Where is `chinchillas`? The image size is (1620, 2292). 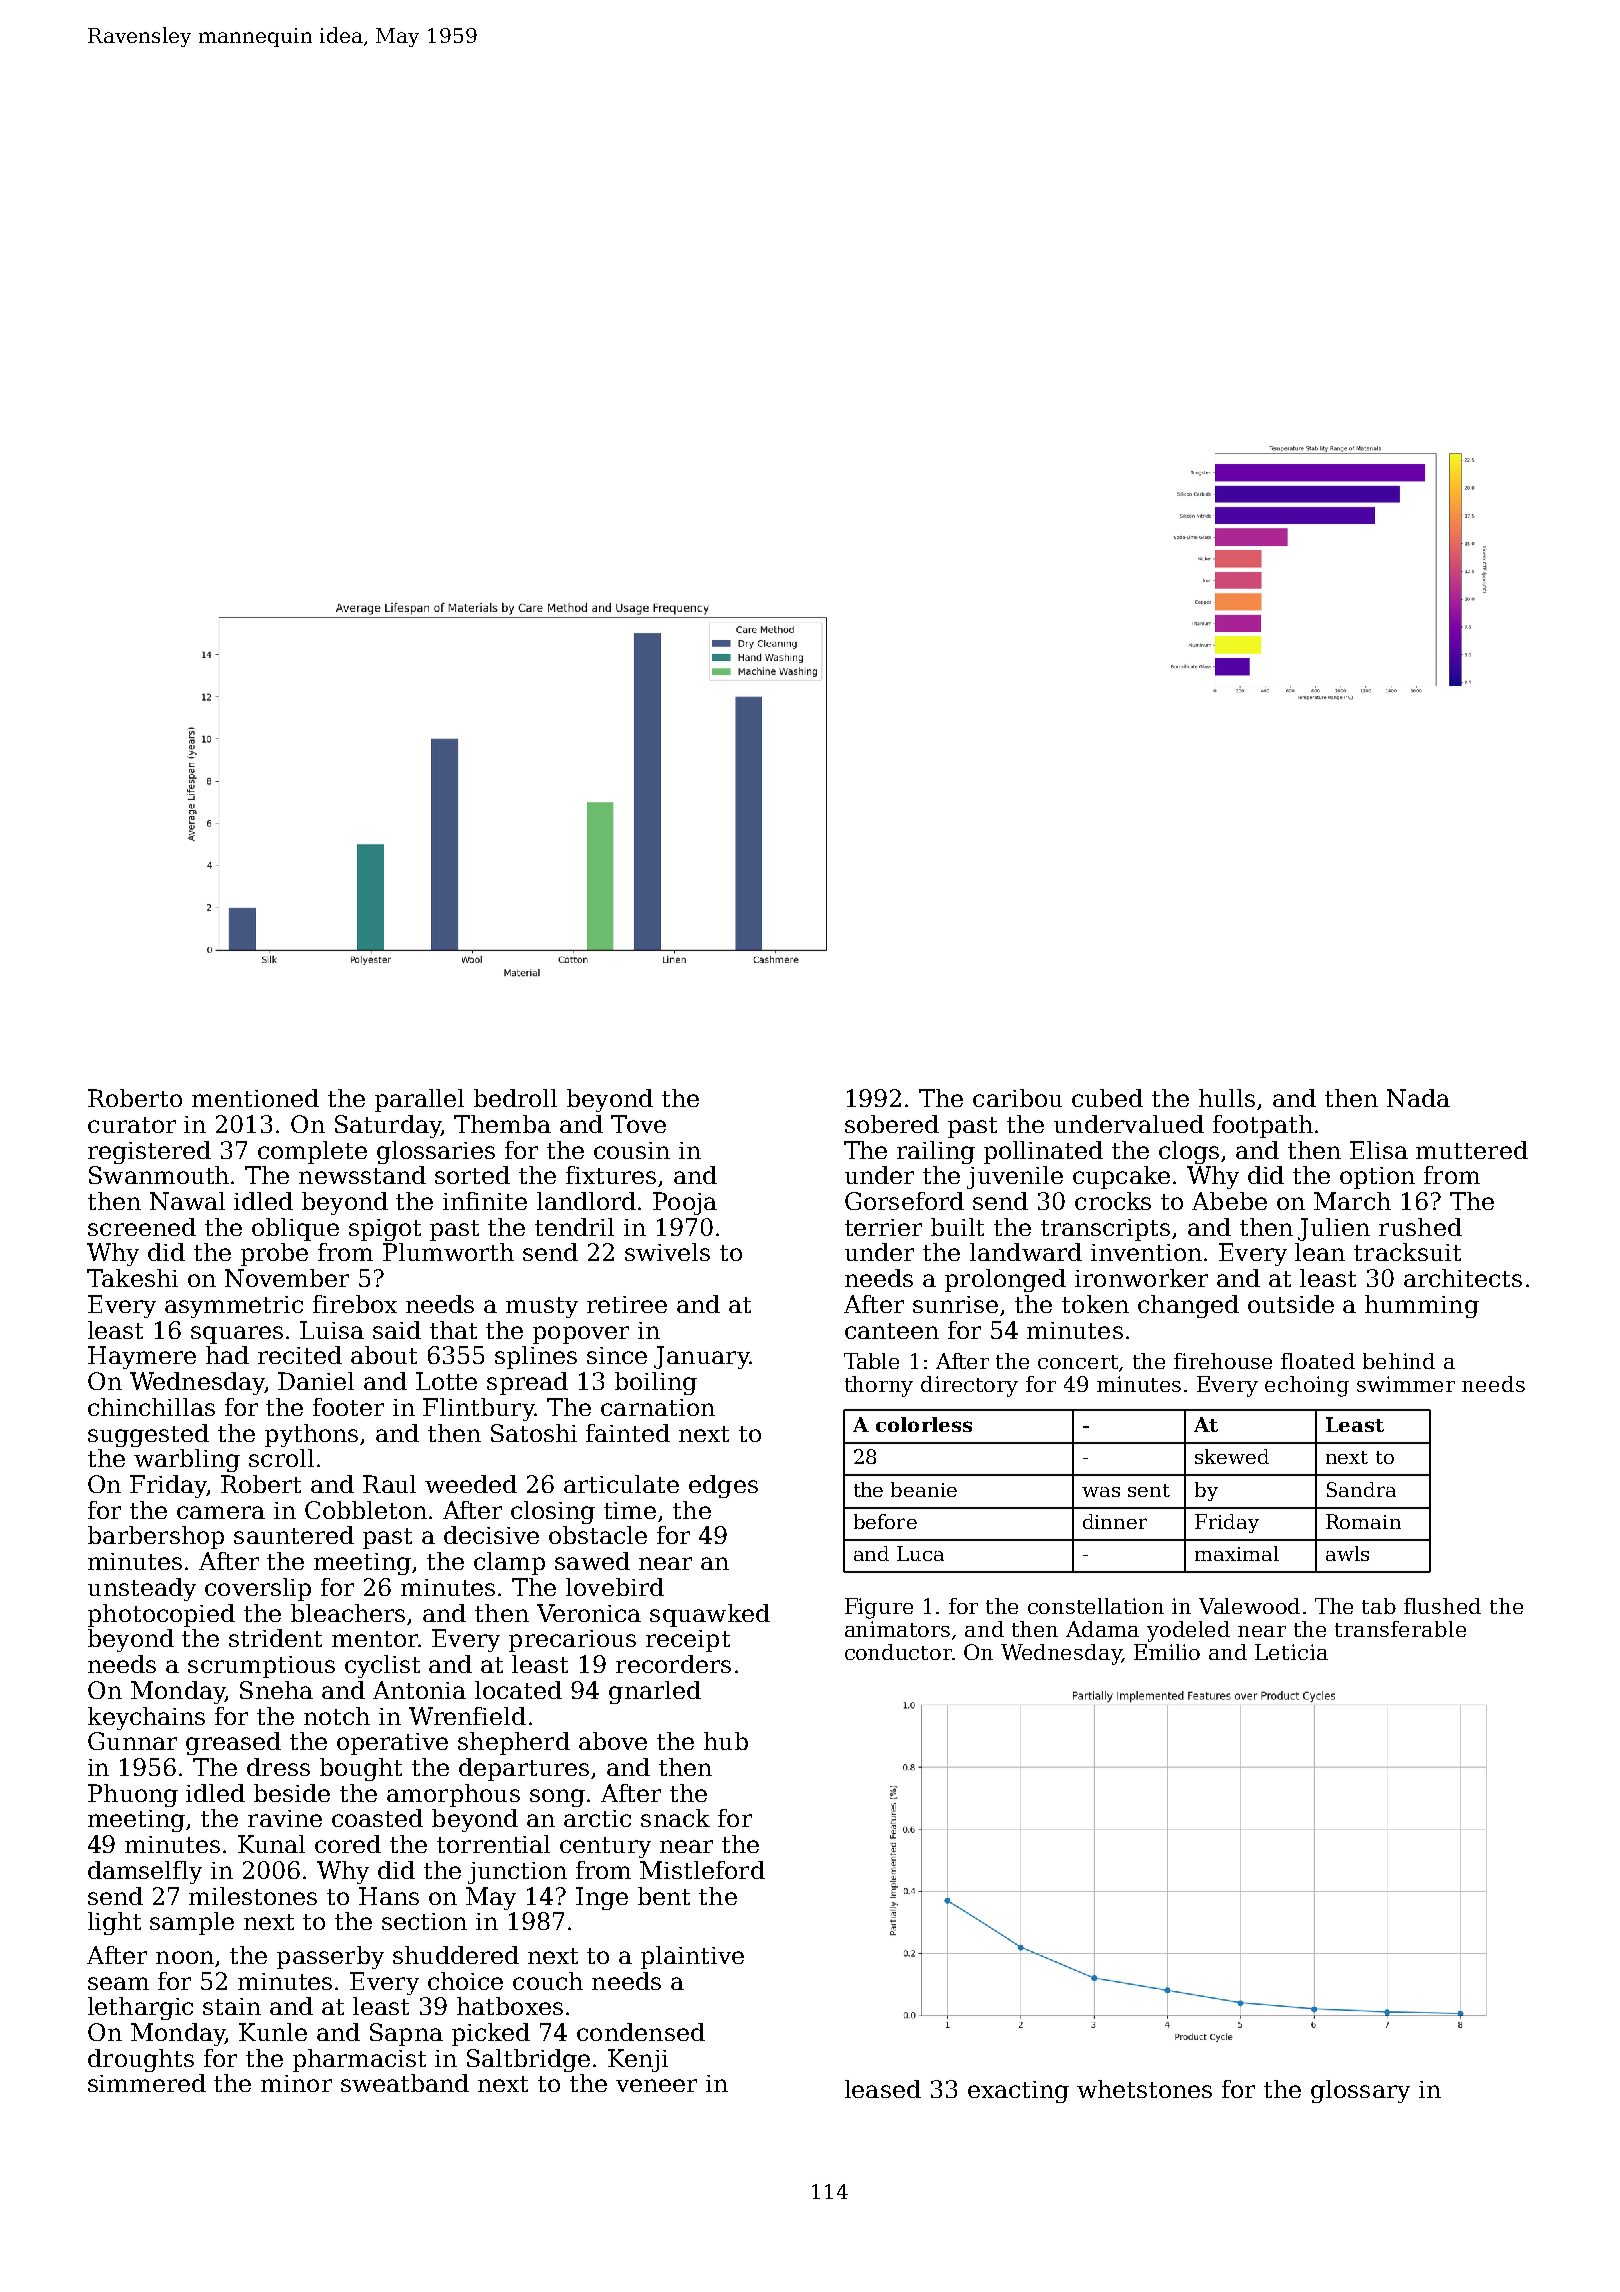 chinchillas is located at coordinates (151, 1407).
